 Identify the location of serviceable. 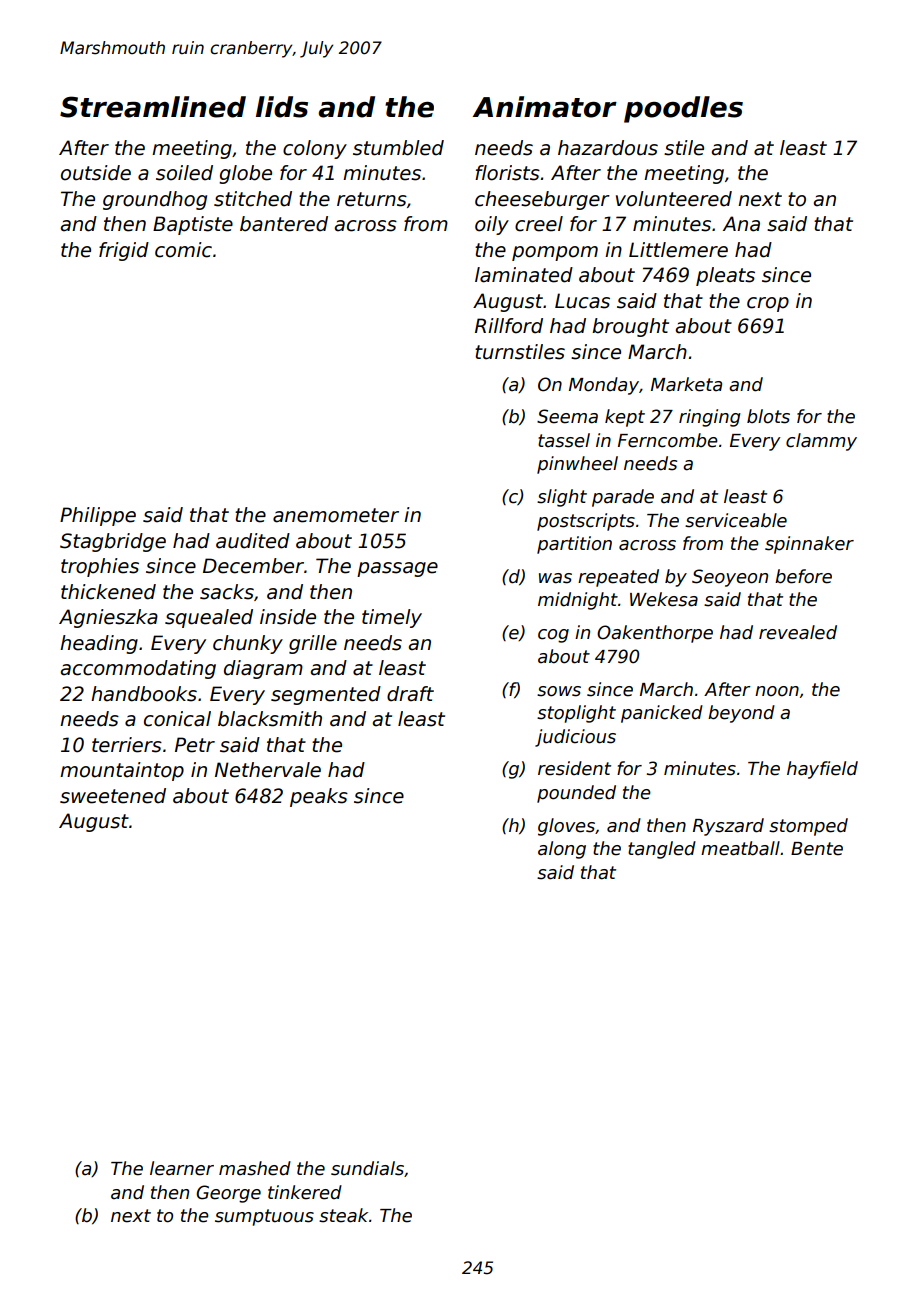
(736, 520).
